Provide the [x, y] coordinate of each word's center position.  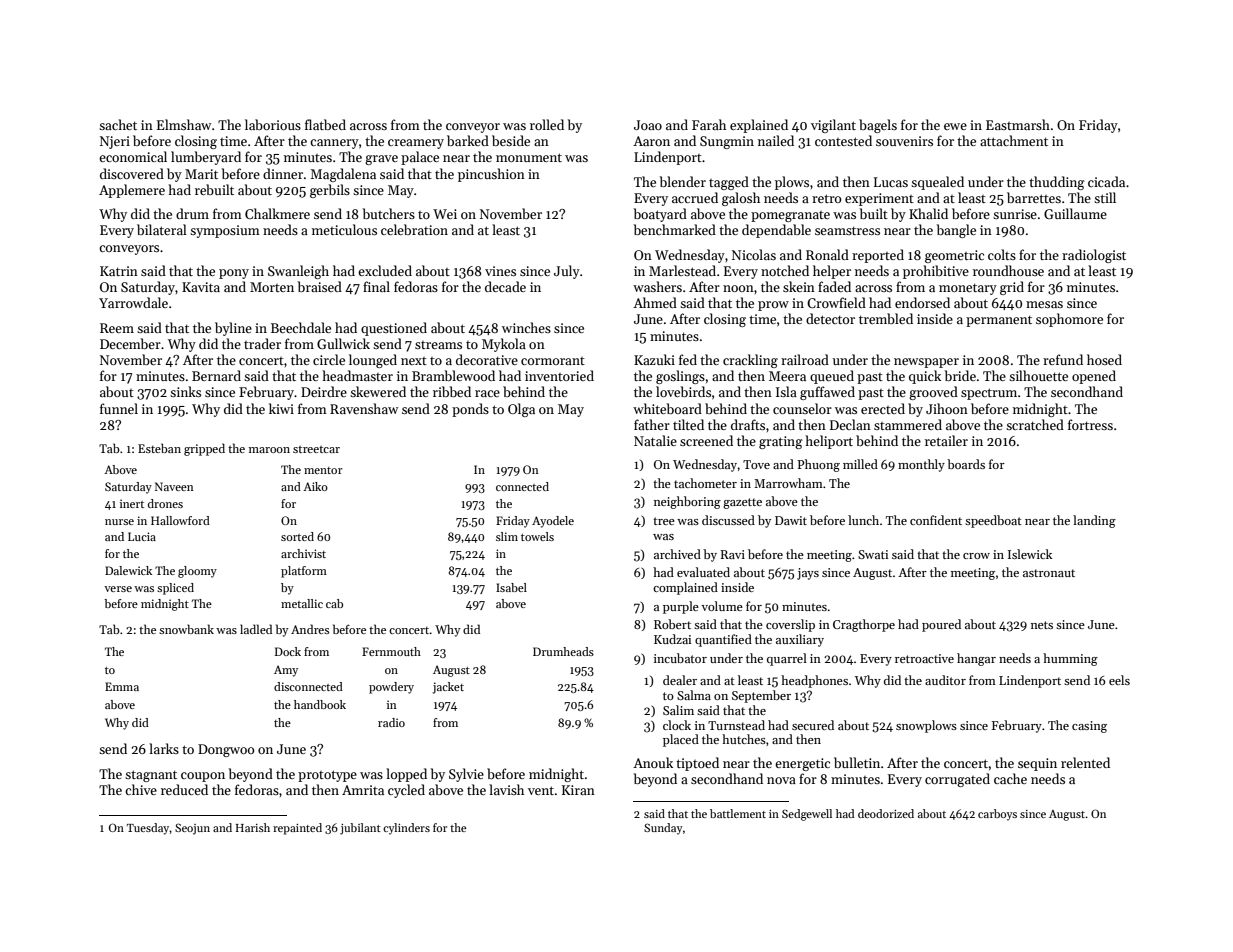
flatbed [325, 124]
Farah [709, 124]
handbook [320, 704]
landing [1094, 521]
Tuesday [148, 829]
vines [500, 271]
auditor [945, 680]
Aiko [315, 486]
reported [878, 256]
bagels [878, 126]
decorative [487, 359]
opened [1094, 377]
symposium [225, 231]
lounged [373, 361]
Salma [694, 695]
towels [537, 536]
